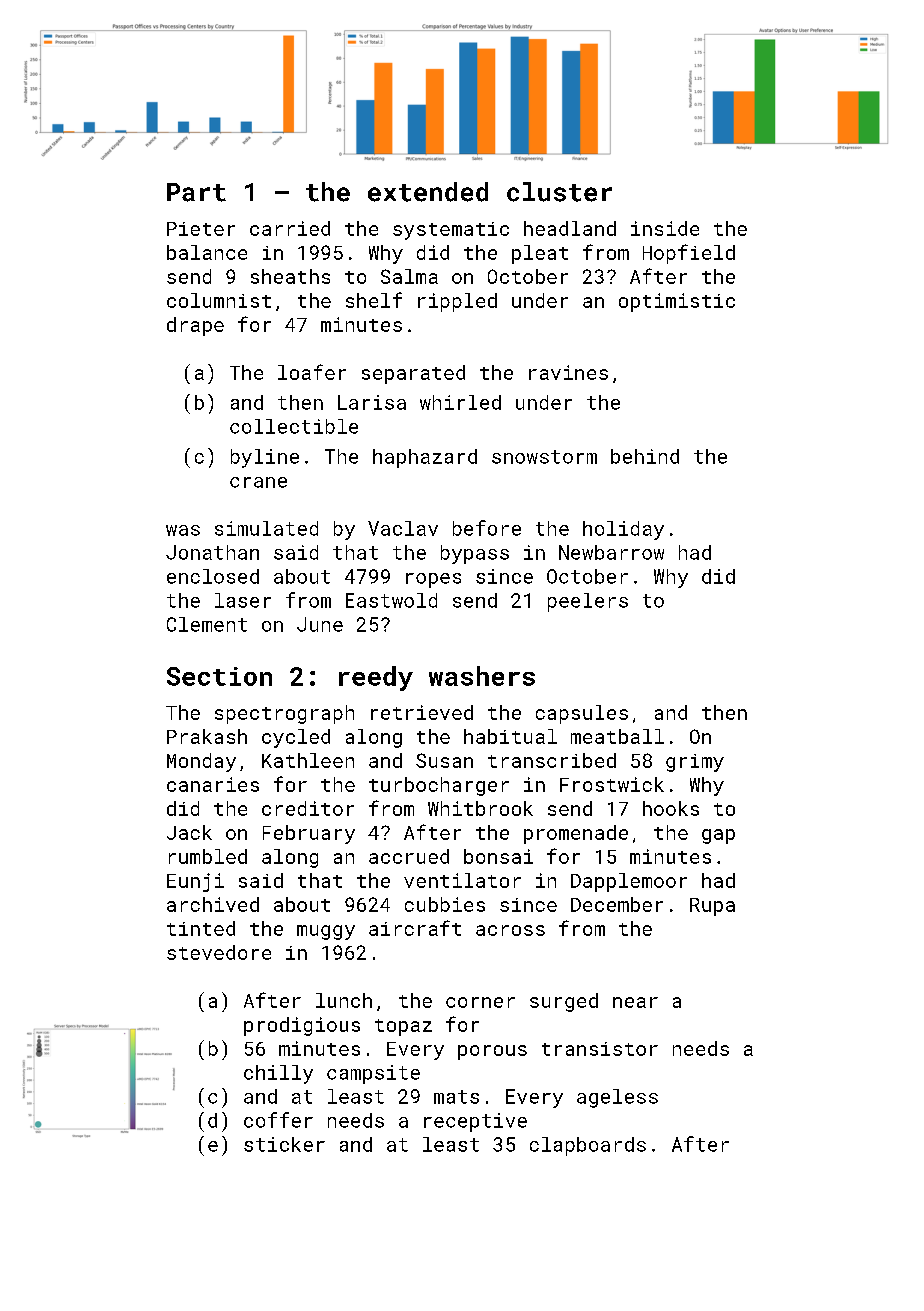 The image size is (924, 1311). What do you see at coordinates (645, 456) in the screenshot?
I see `behind` at bounding box center [645, 456].
